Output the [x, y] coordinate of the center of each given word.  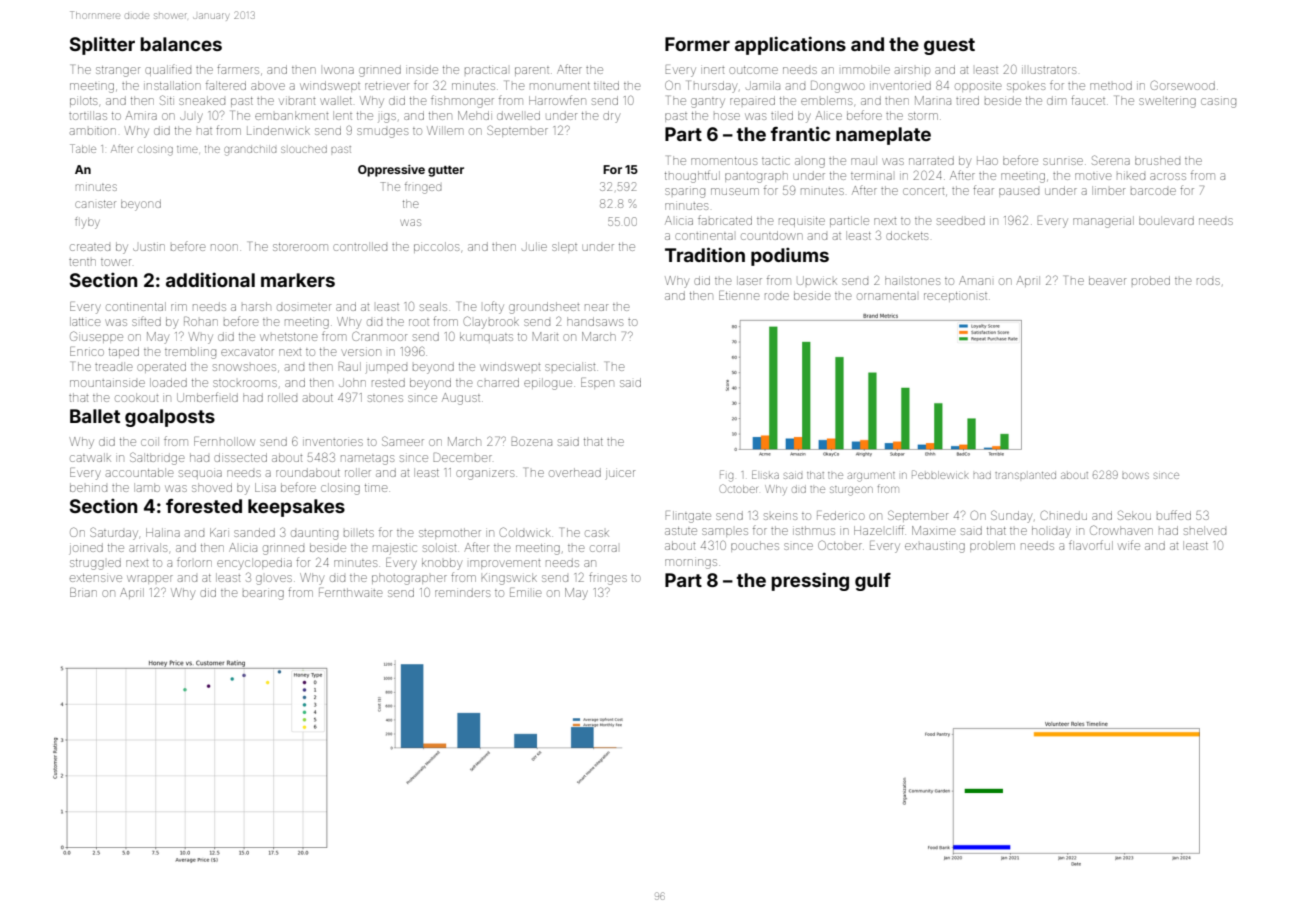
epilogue [548, 384]
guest [949, 46]
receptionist [955, 297]
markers [298, 280]
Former [697, 44]
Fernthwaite [350, 592]
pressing [810, 581]
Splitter [102, 45]
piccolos [436, 247]
